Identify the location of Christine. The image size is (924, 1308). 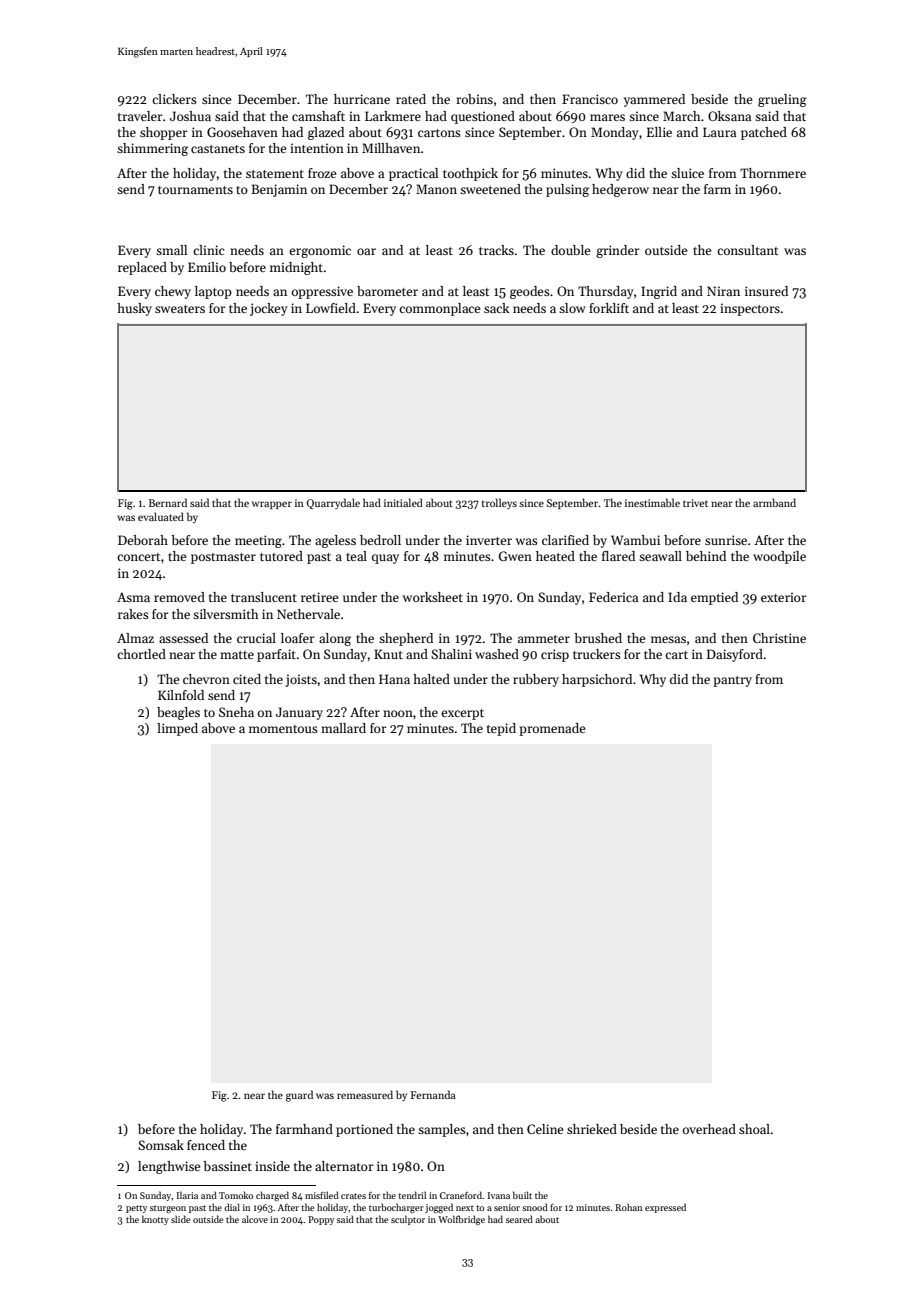
(779, 638).
